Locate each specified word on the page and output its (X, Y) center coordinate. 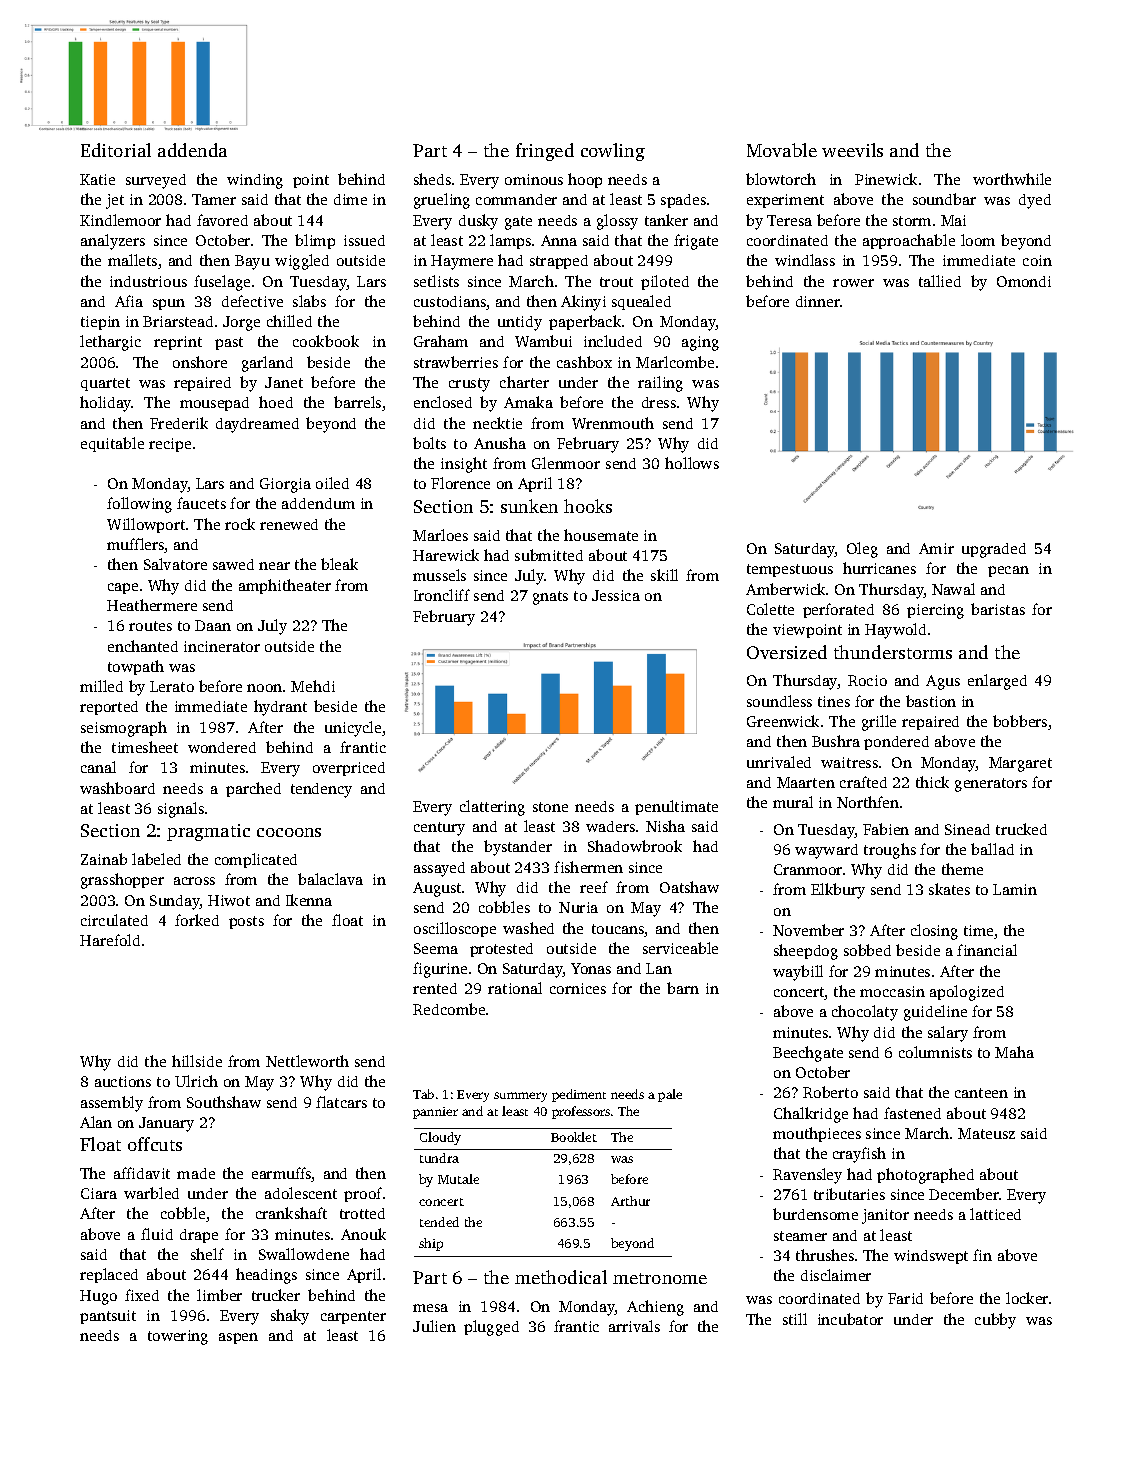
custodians (450, 303)
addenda (192, 150)
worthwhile (1012, 179)
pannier (435, 1113)
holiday (106, 404)
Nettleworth (307, 1061)
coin (1037, 260)
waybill (798, 973)
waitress (849, 762)
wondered (222, 747)
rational (515, 988)
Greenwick (783, 721)
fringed (545, 152)
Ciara (99, 1193)
